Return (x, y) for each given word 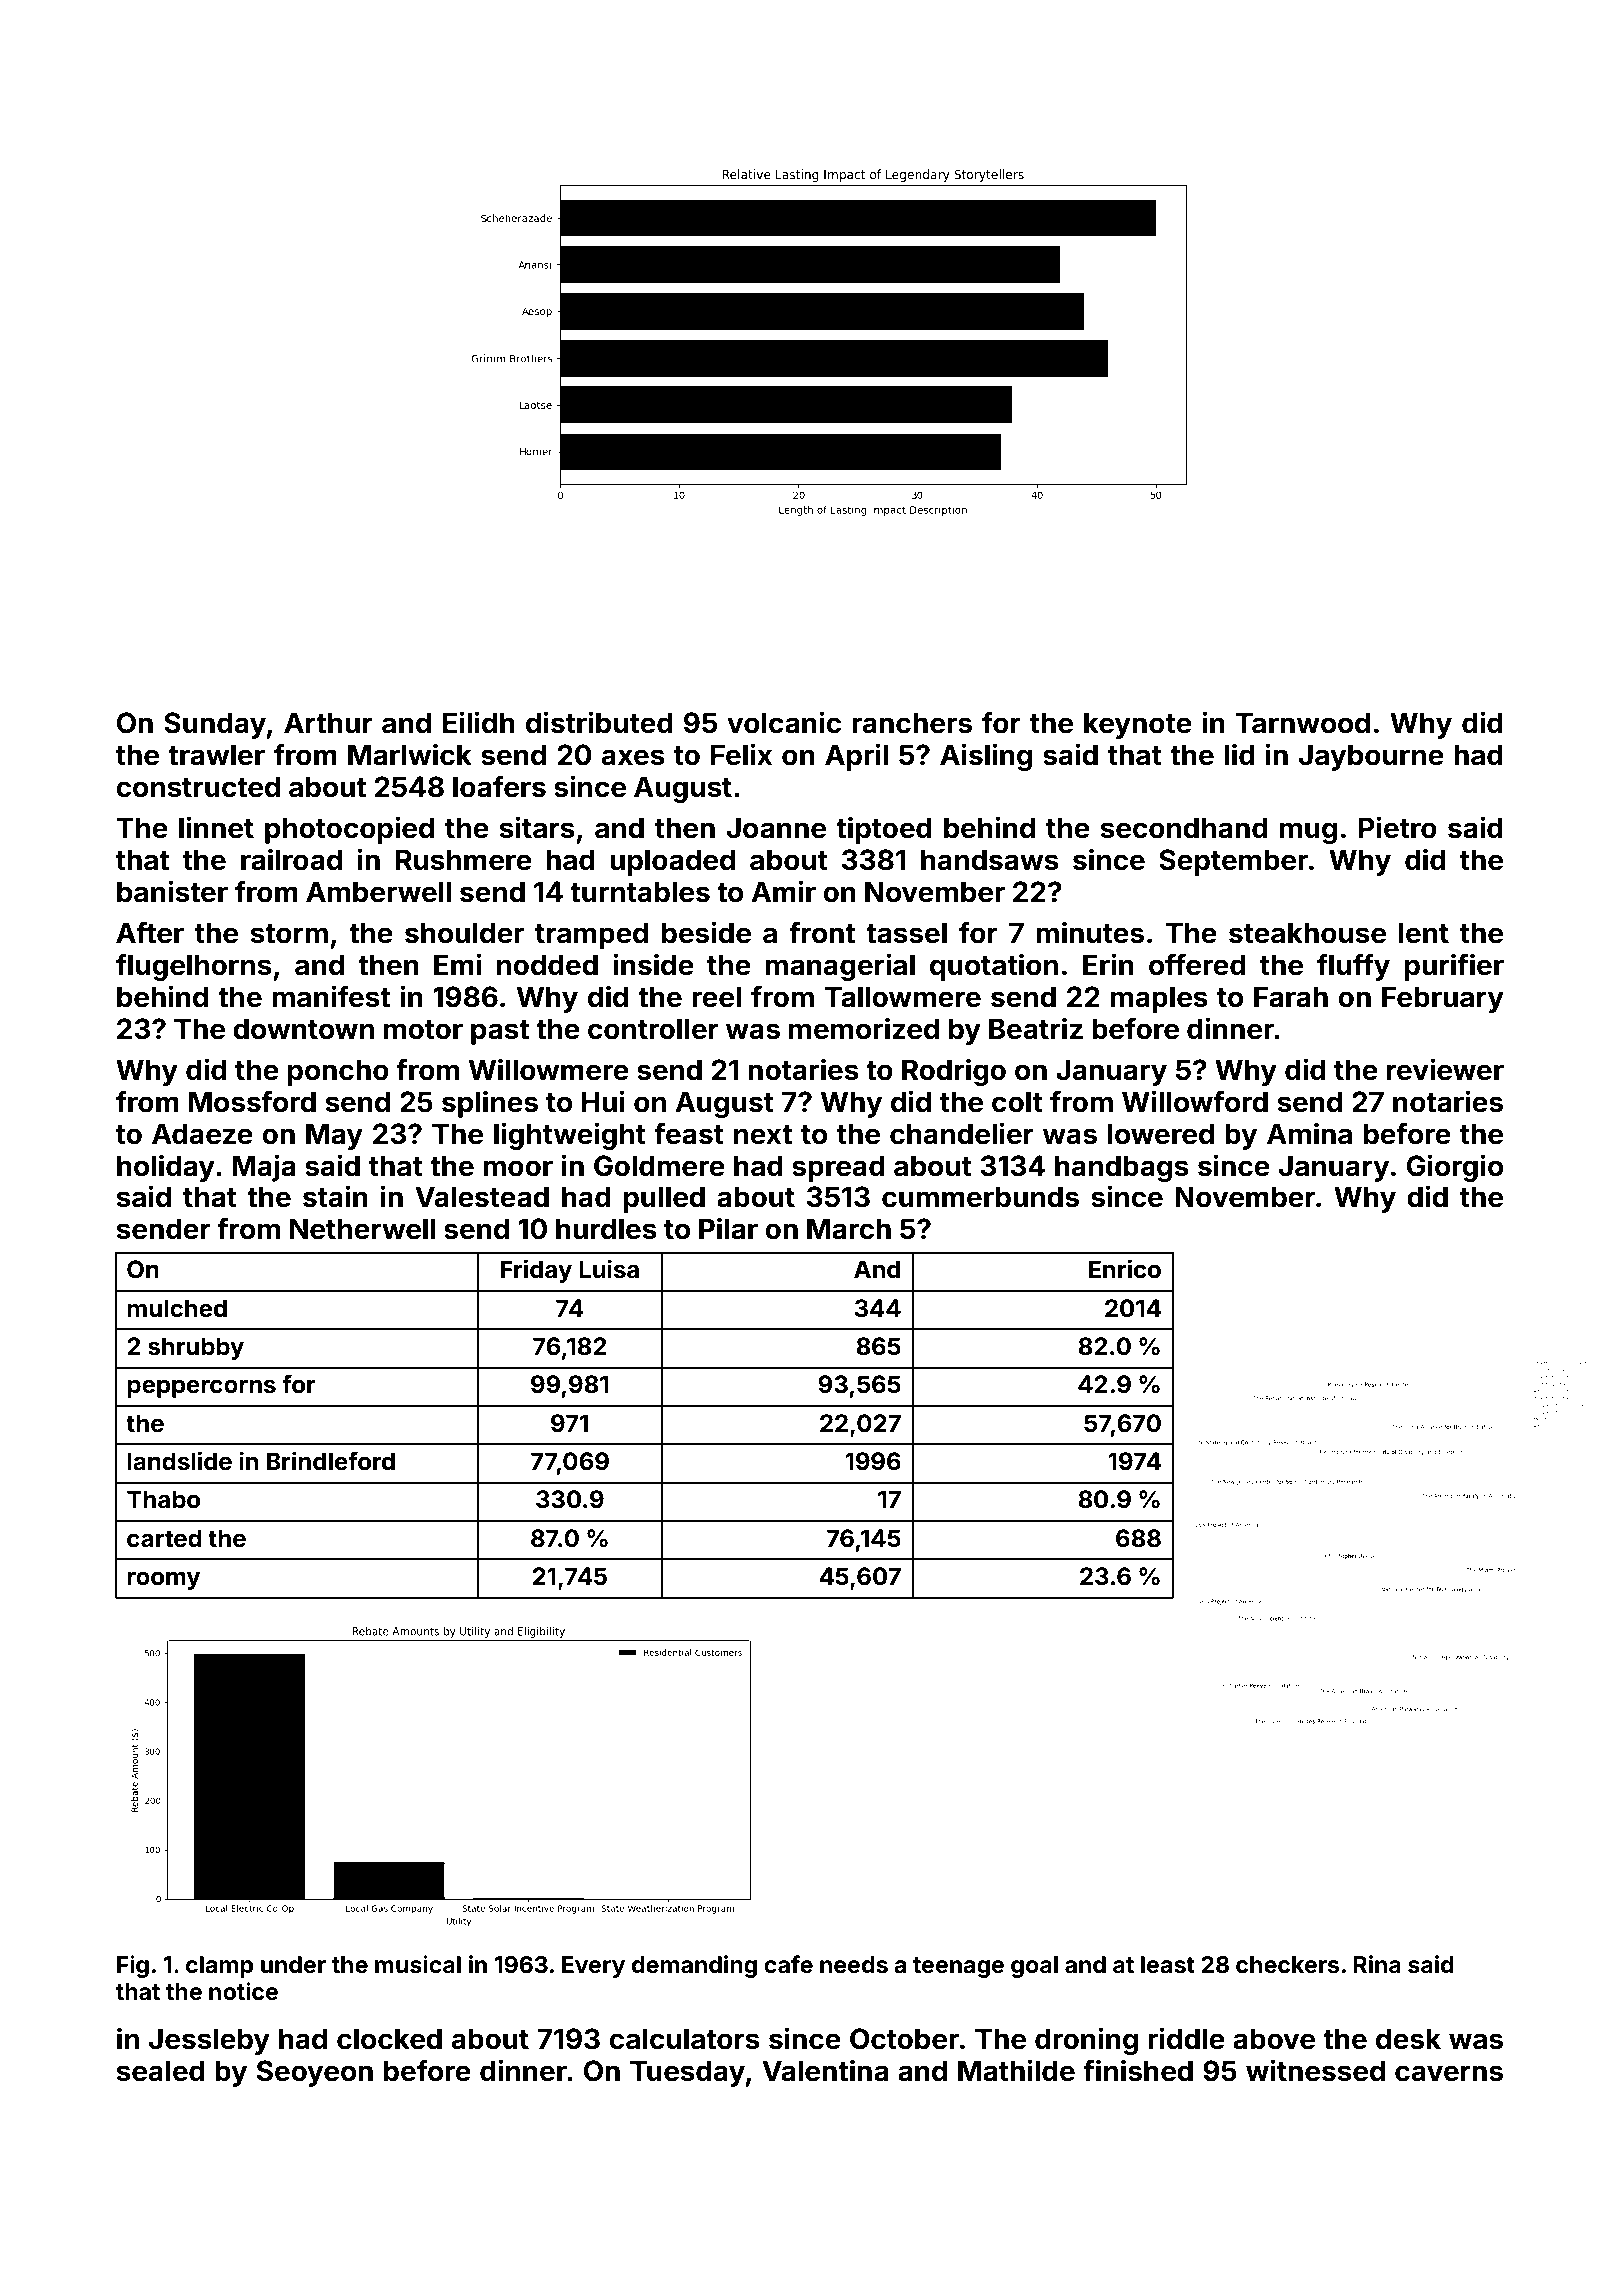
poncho (338, 1072)
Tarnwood (1303, 723)
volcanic (784, 722)
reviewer (1445, 1069)
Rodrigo (954, 1072)
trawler (216, 755)
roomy (164, 1580)
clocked (389, 2039)
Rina (1377, 1964)
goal (1034, 1967)
